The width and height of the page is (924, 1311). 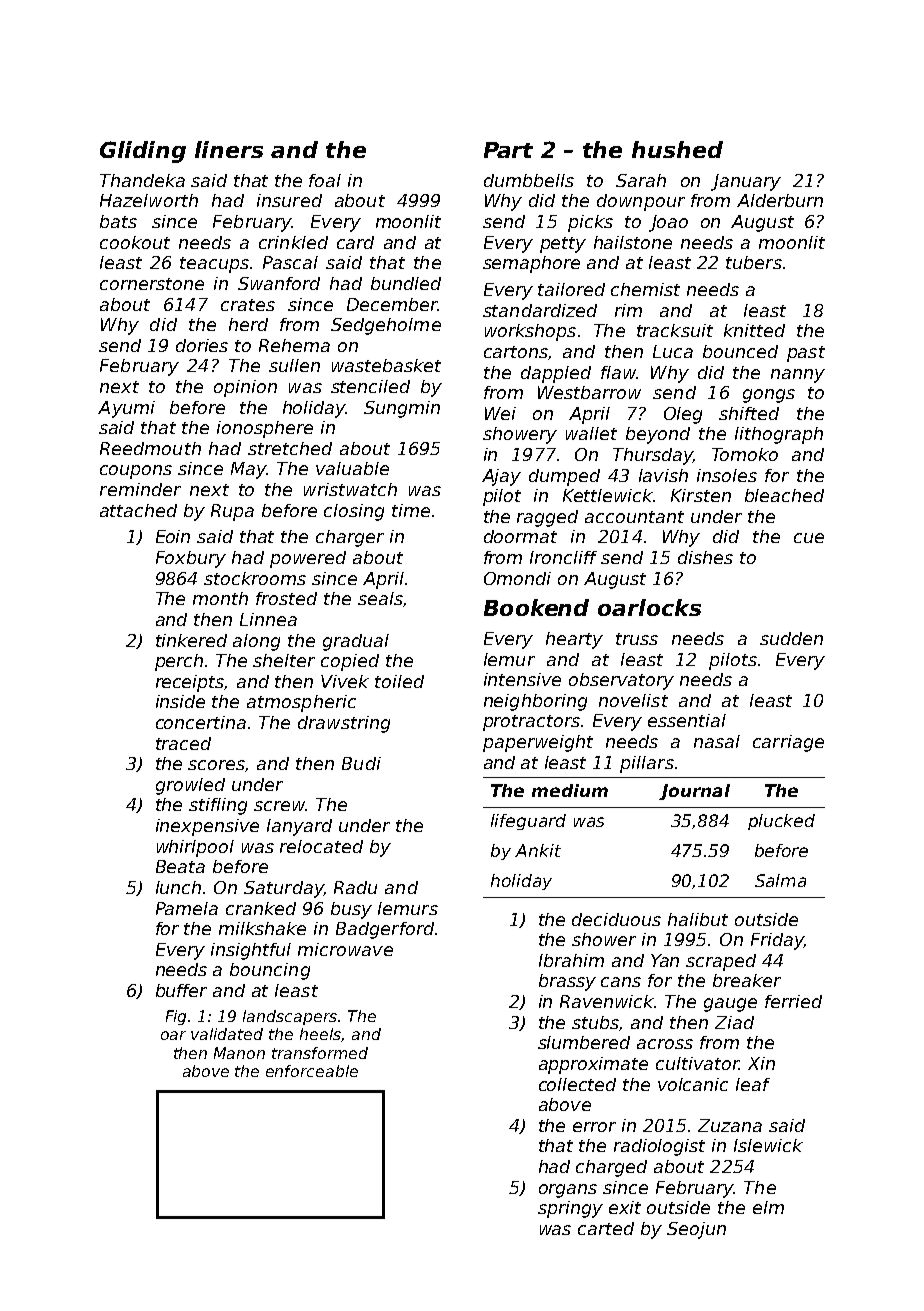 I want to click on Part, so click(x=508, y=150).
